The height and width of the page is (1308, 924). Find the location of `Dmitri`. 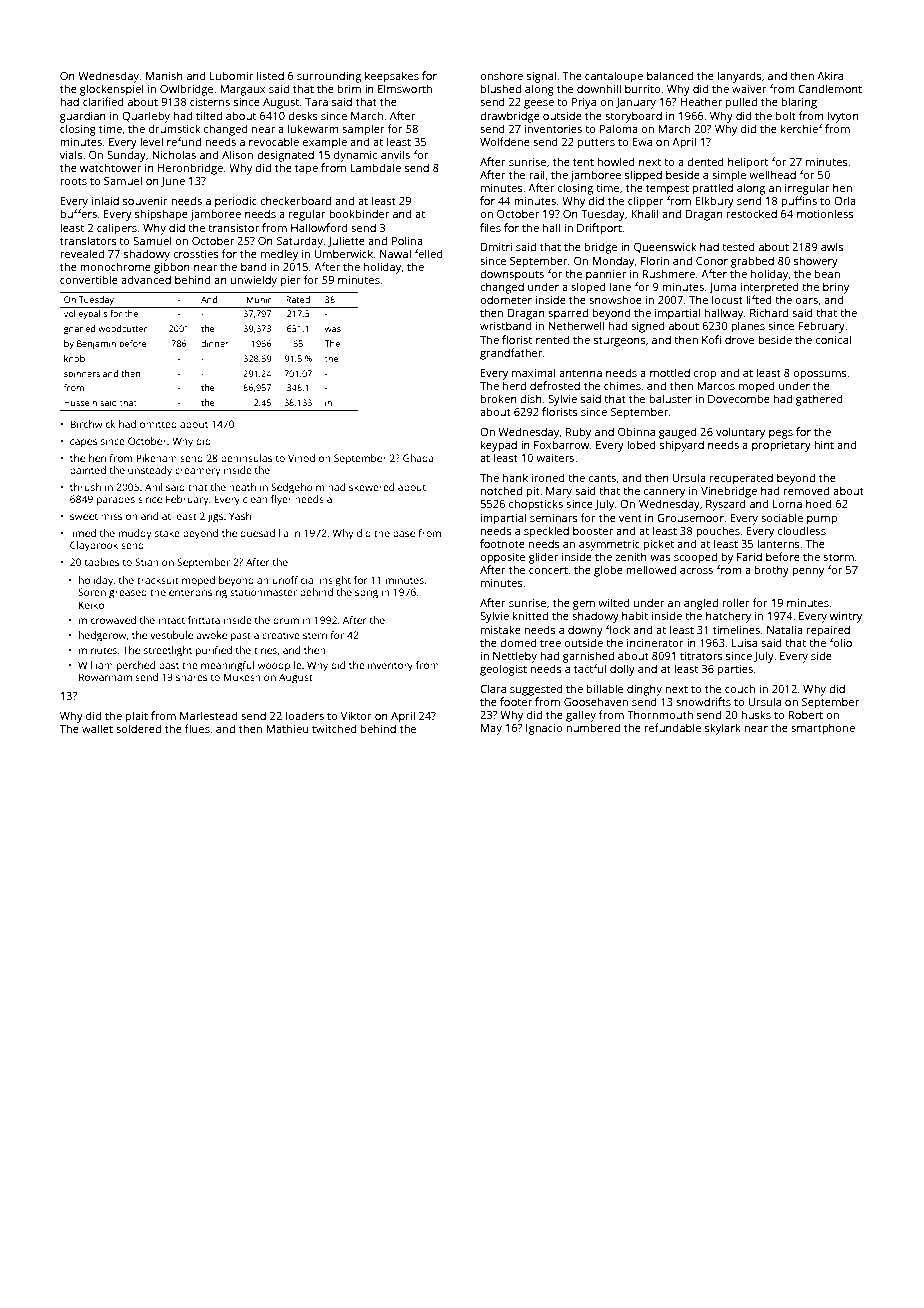

Dmitri is located at coordinates (496, 247).
